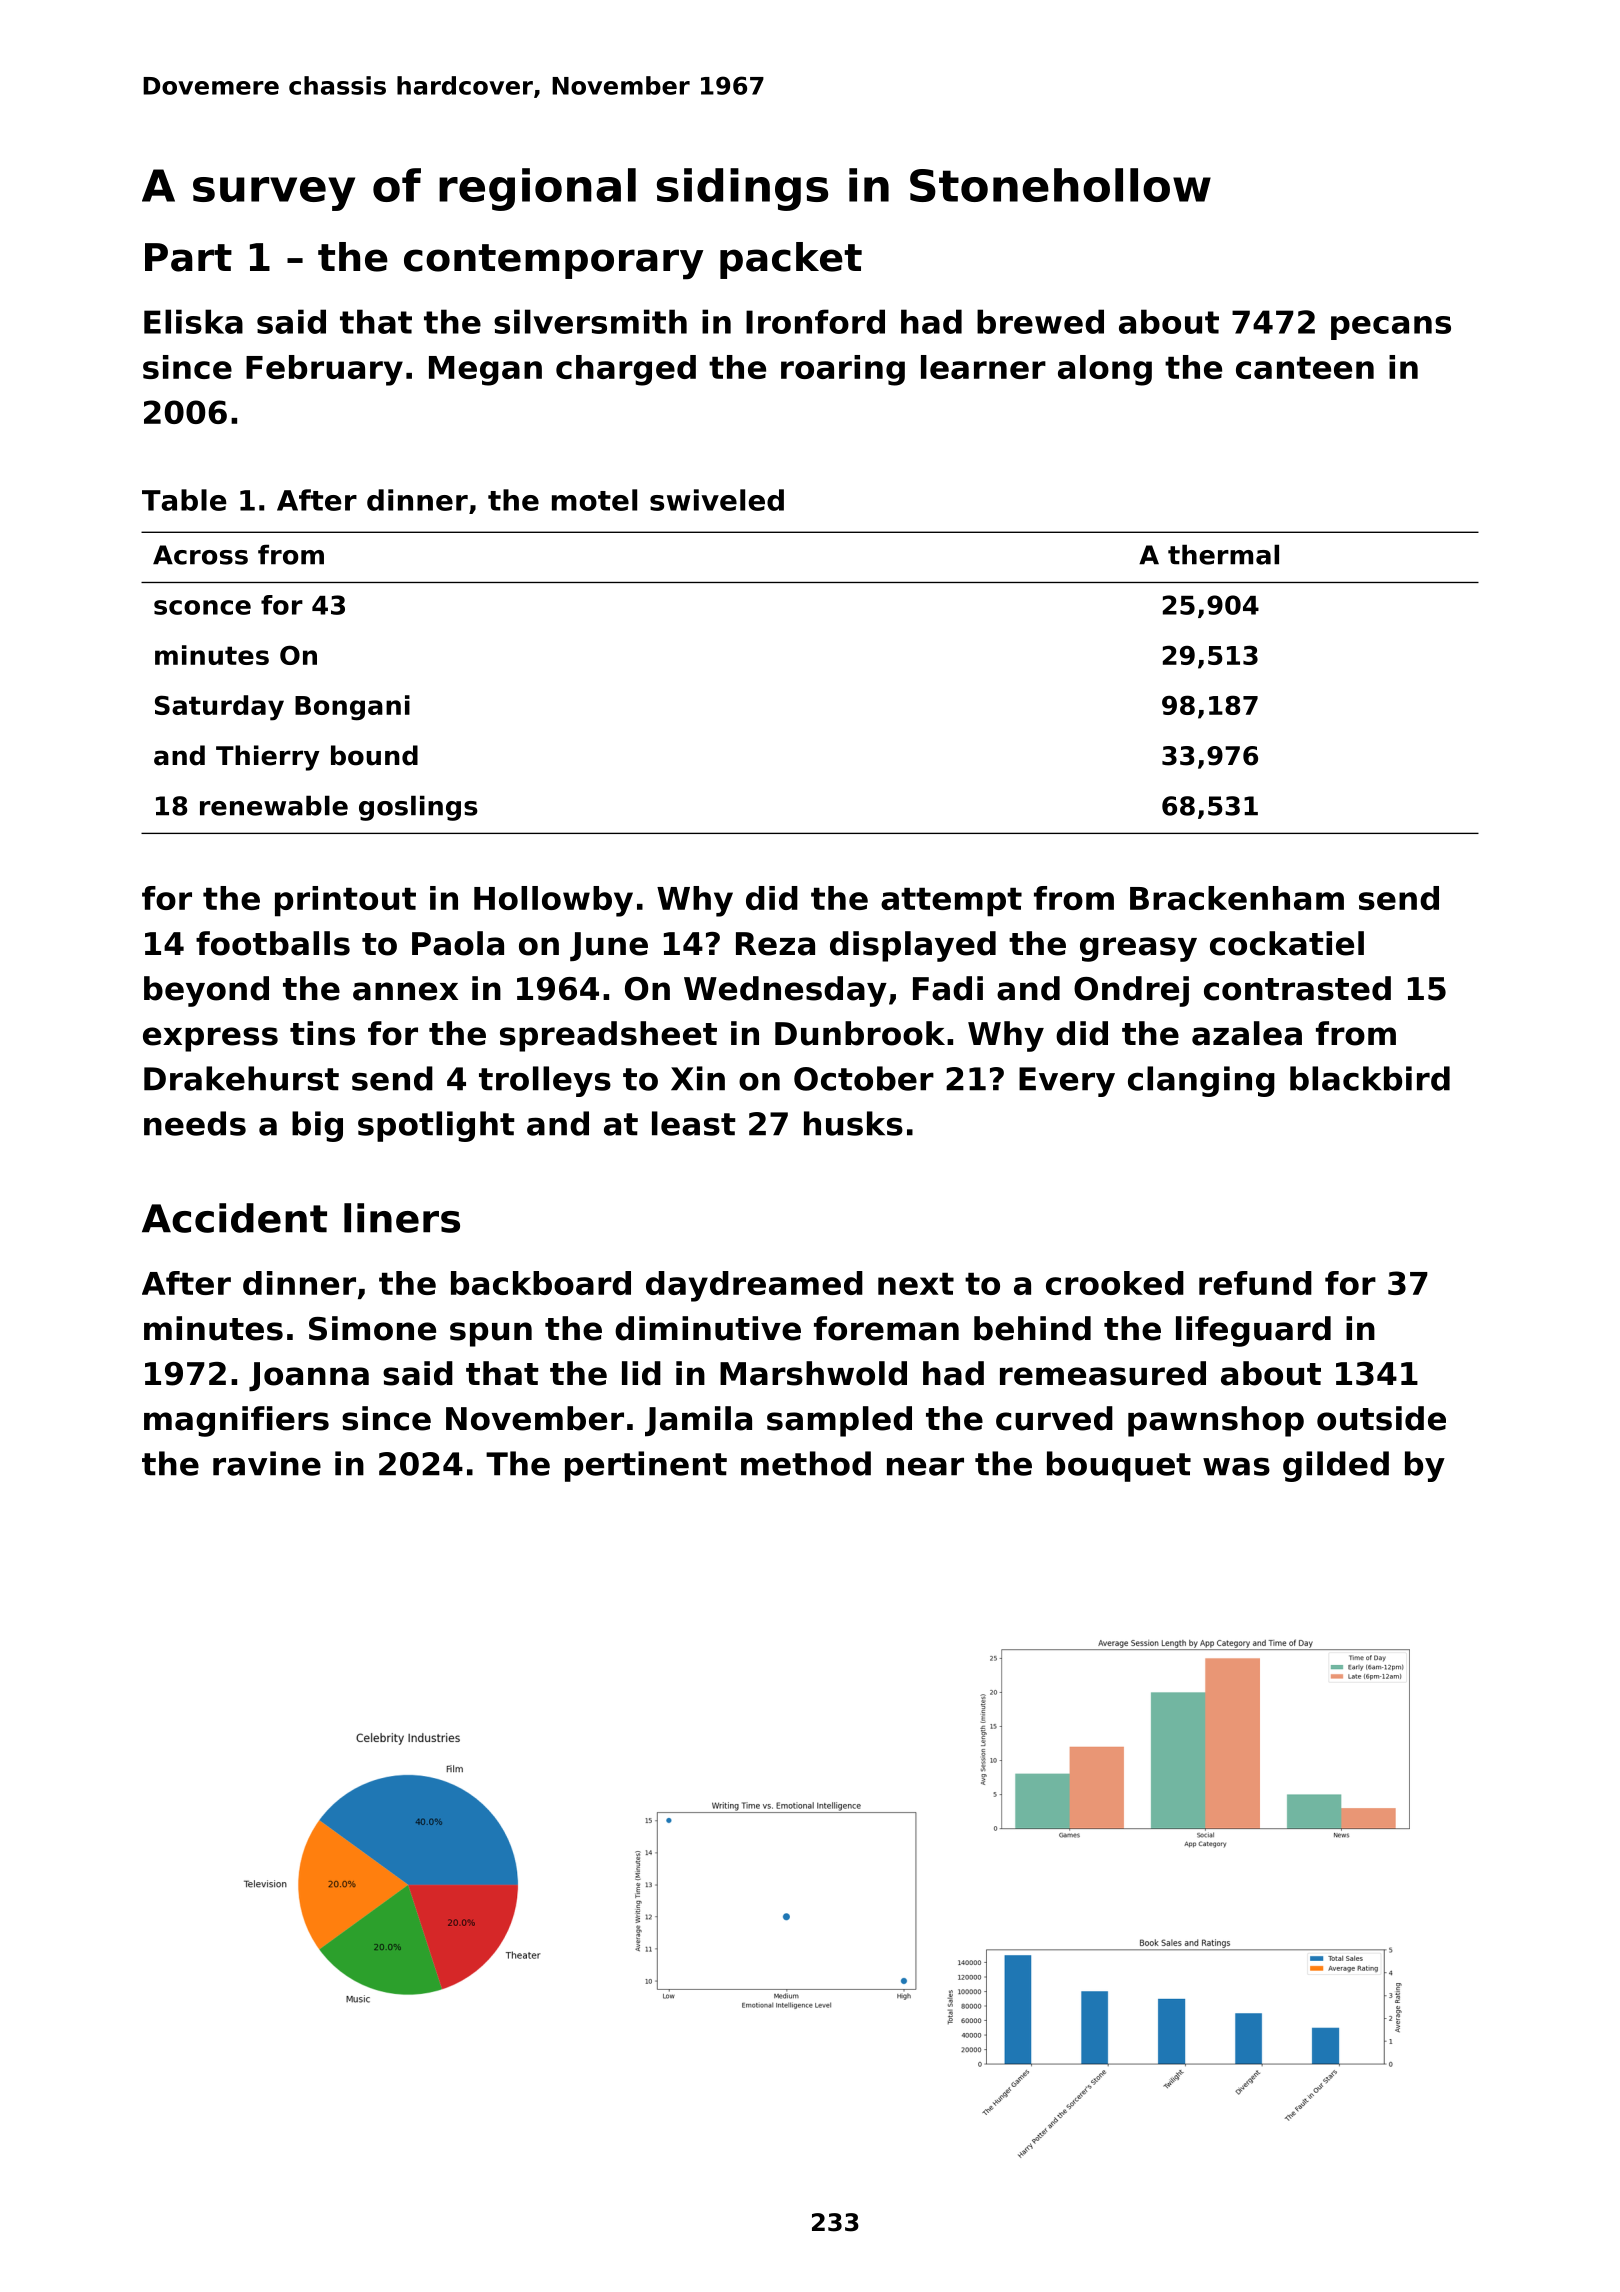  Describe the element at coordinates (345, 901) in the image. I see `printout` at that location.
